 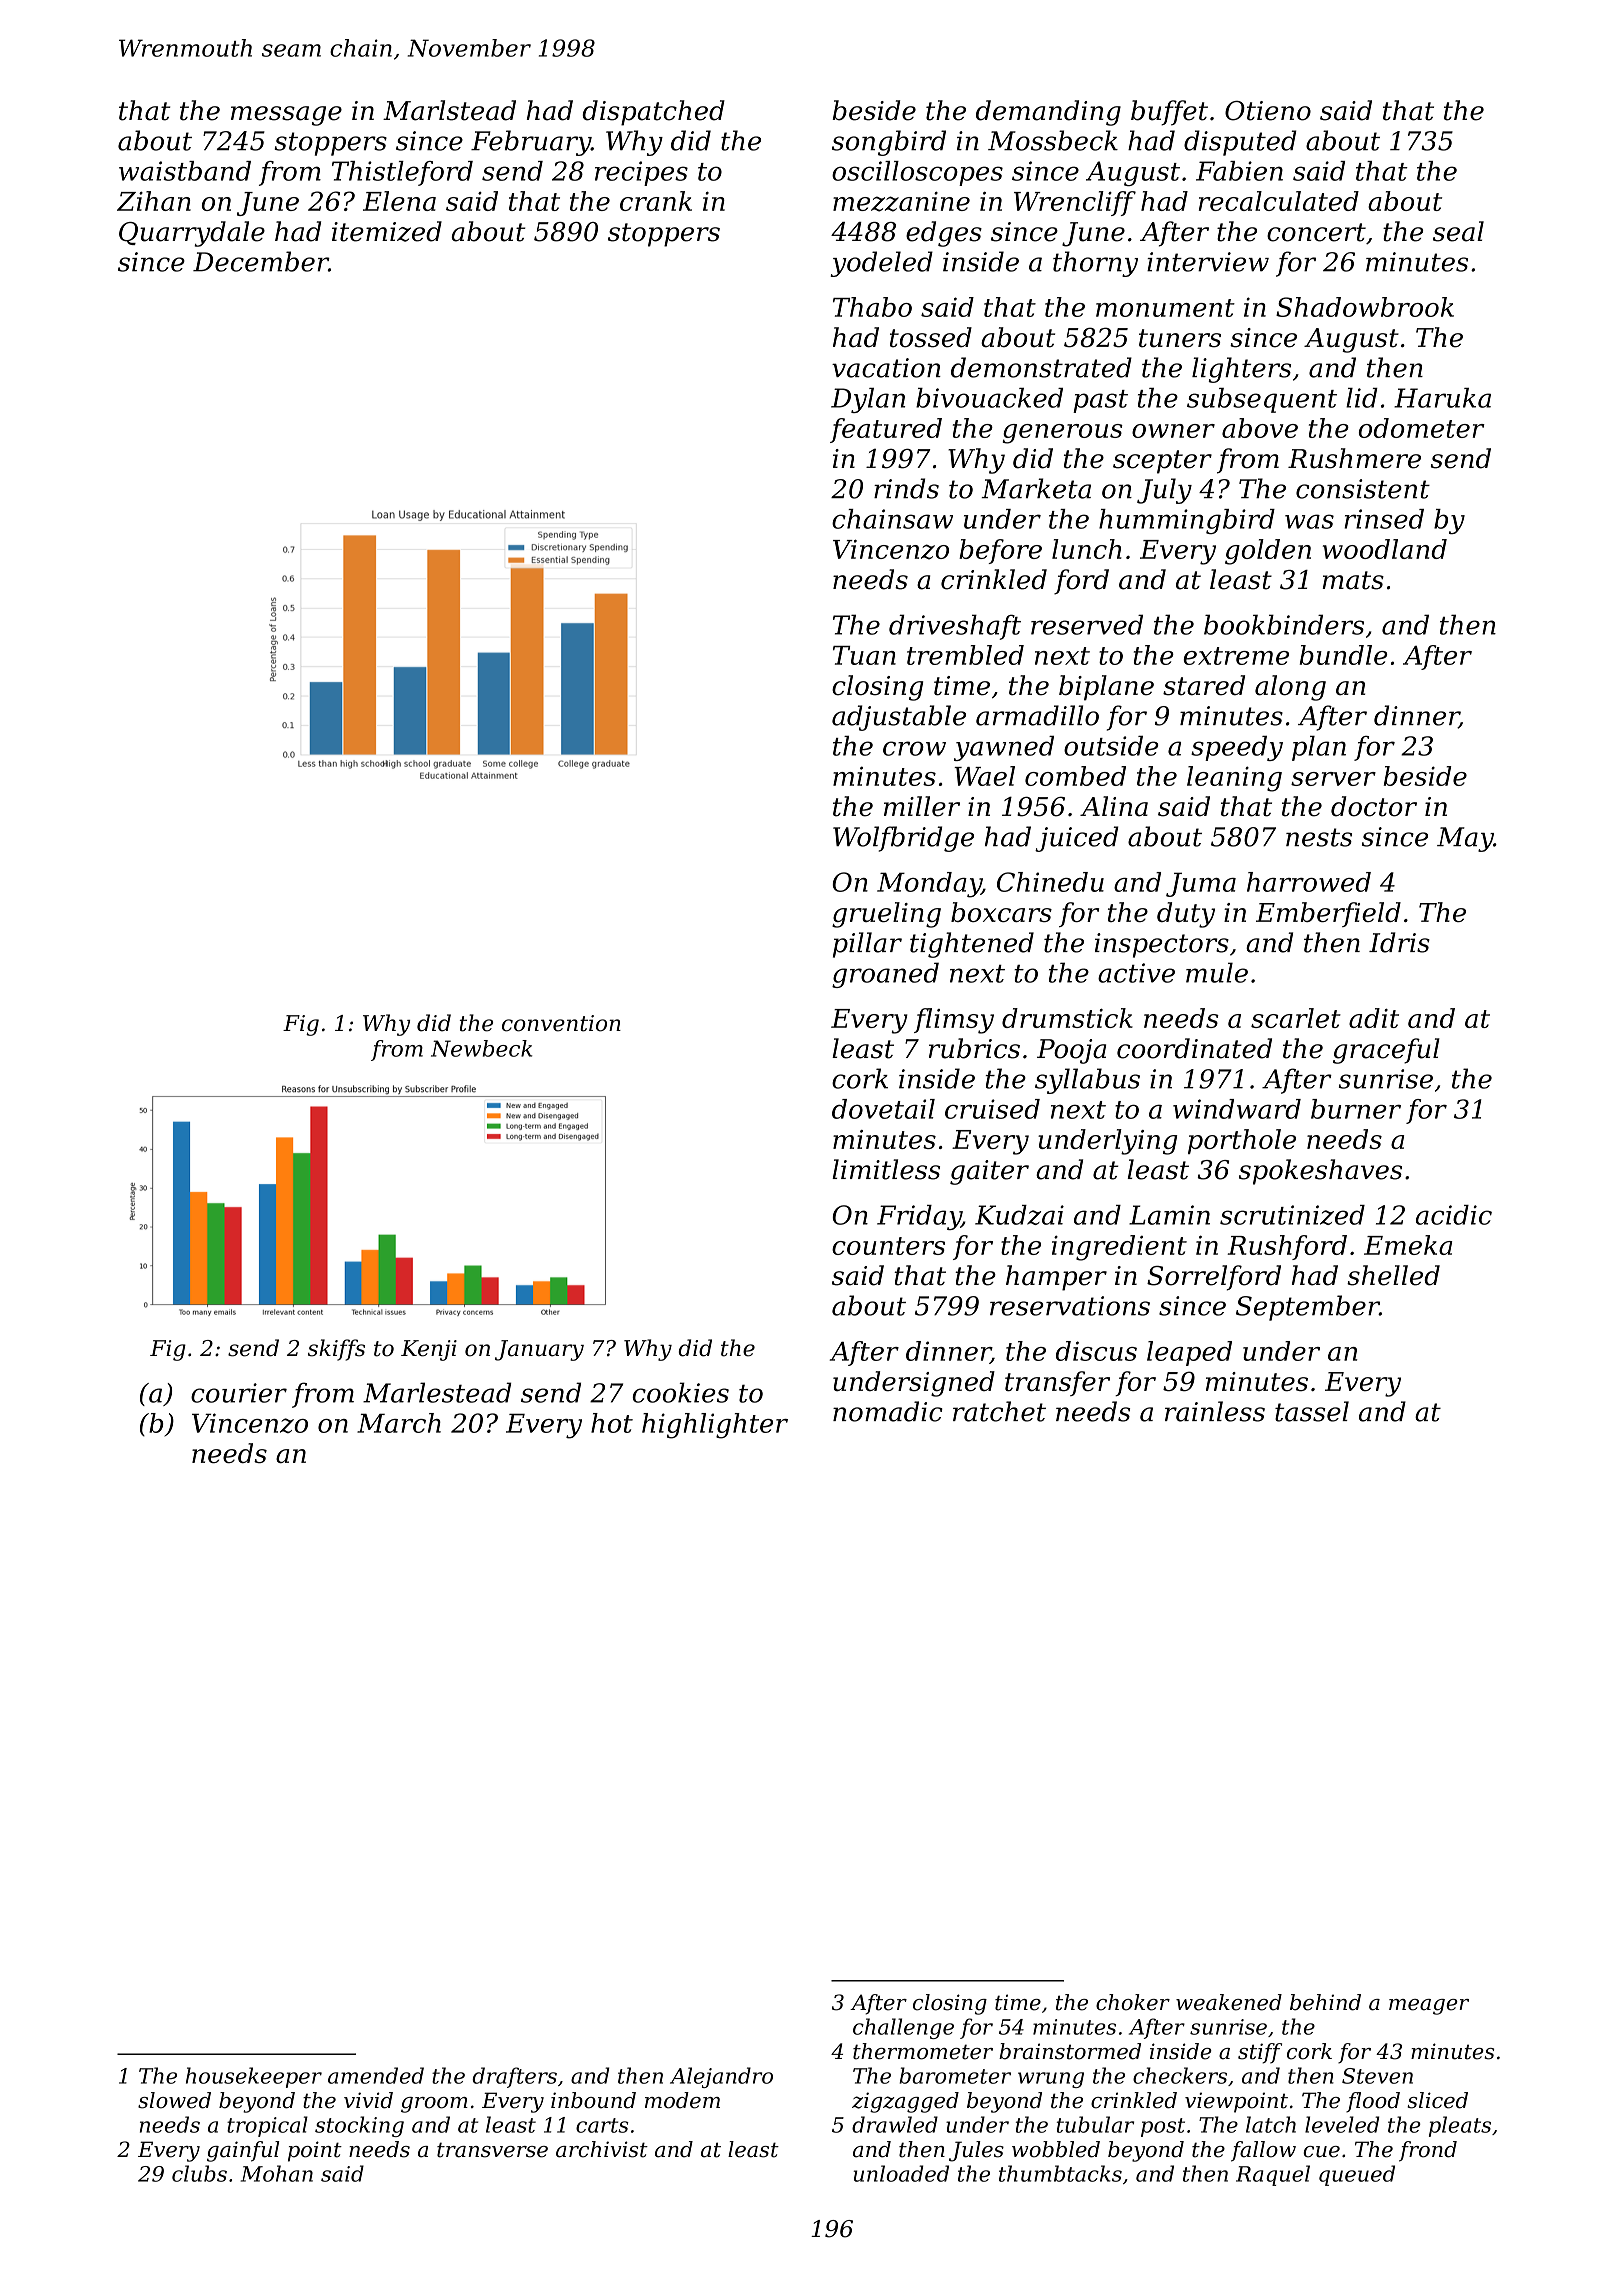 What do you see at coordinates (903, 2028) in the page?
I see `challenge` at bounding box center [903, 2028].
